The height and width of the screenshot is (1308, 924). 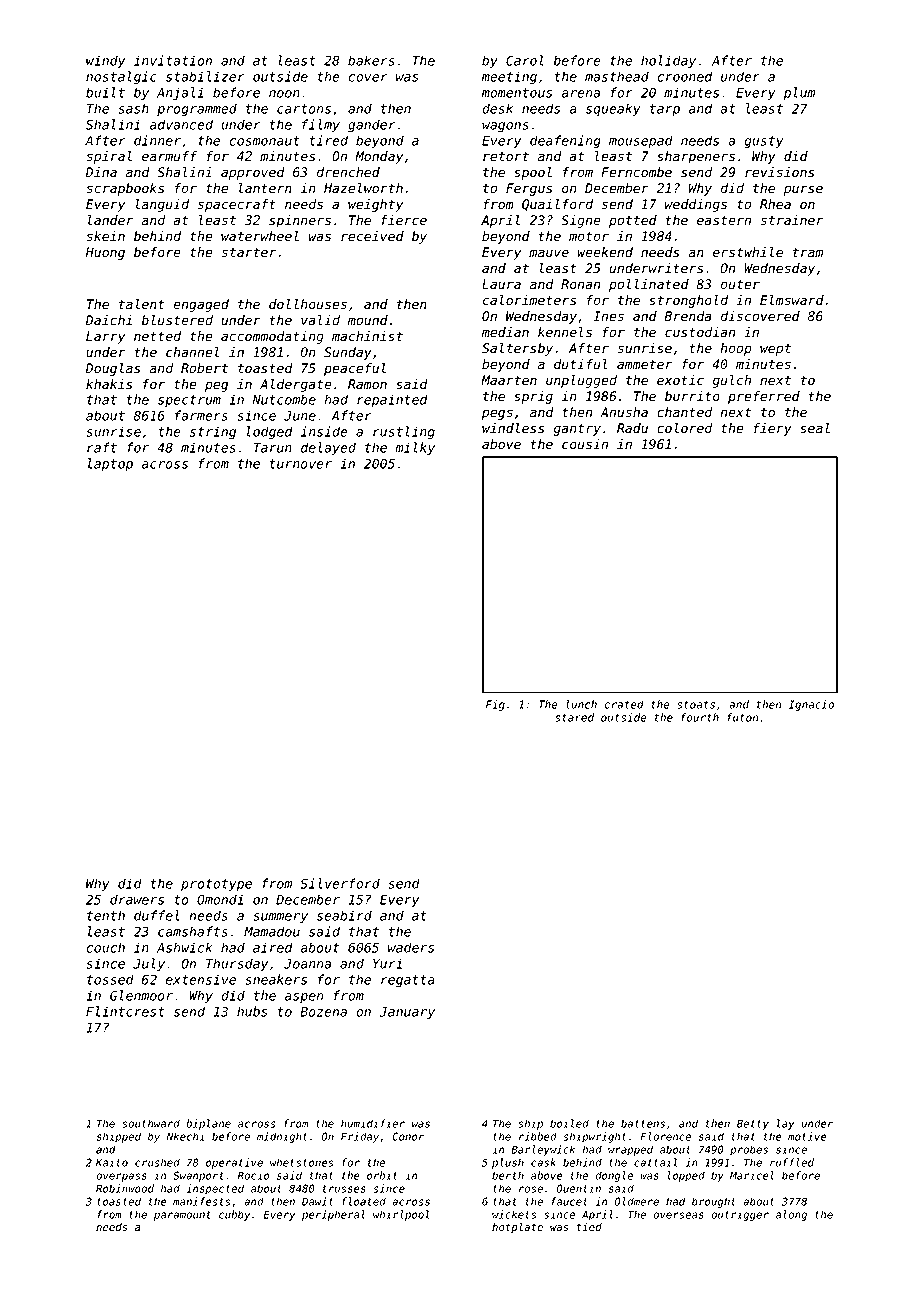 What do you see at coordinates (216, 885) in the screenshot?
I see `prototype` at bounding box center [216, 885].
